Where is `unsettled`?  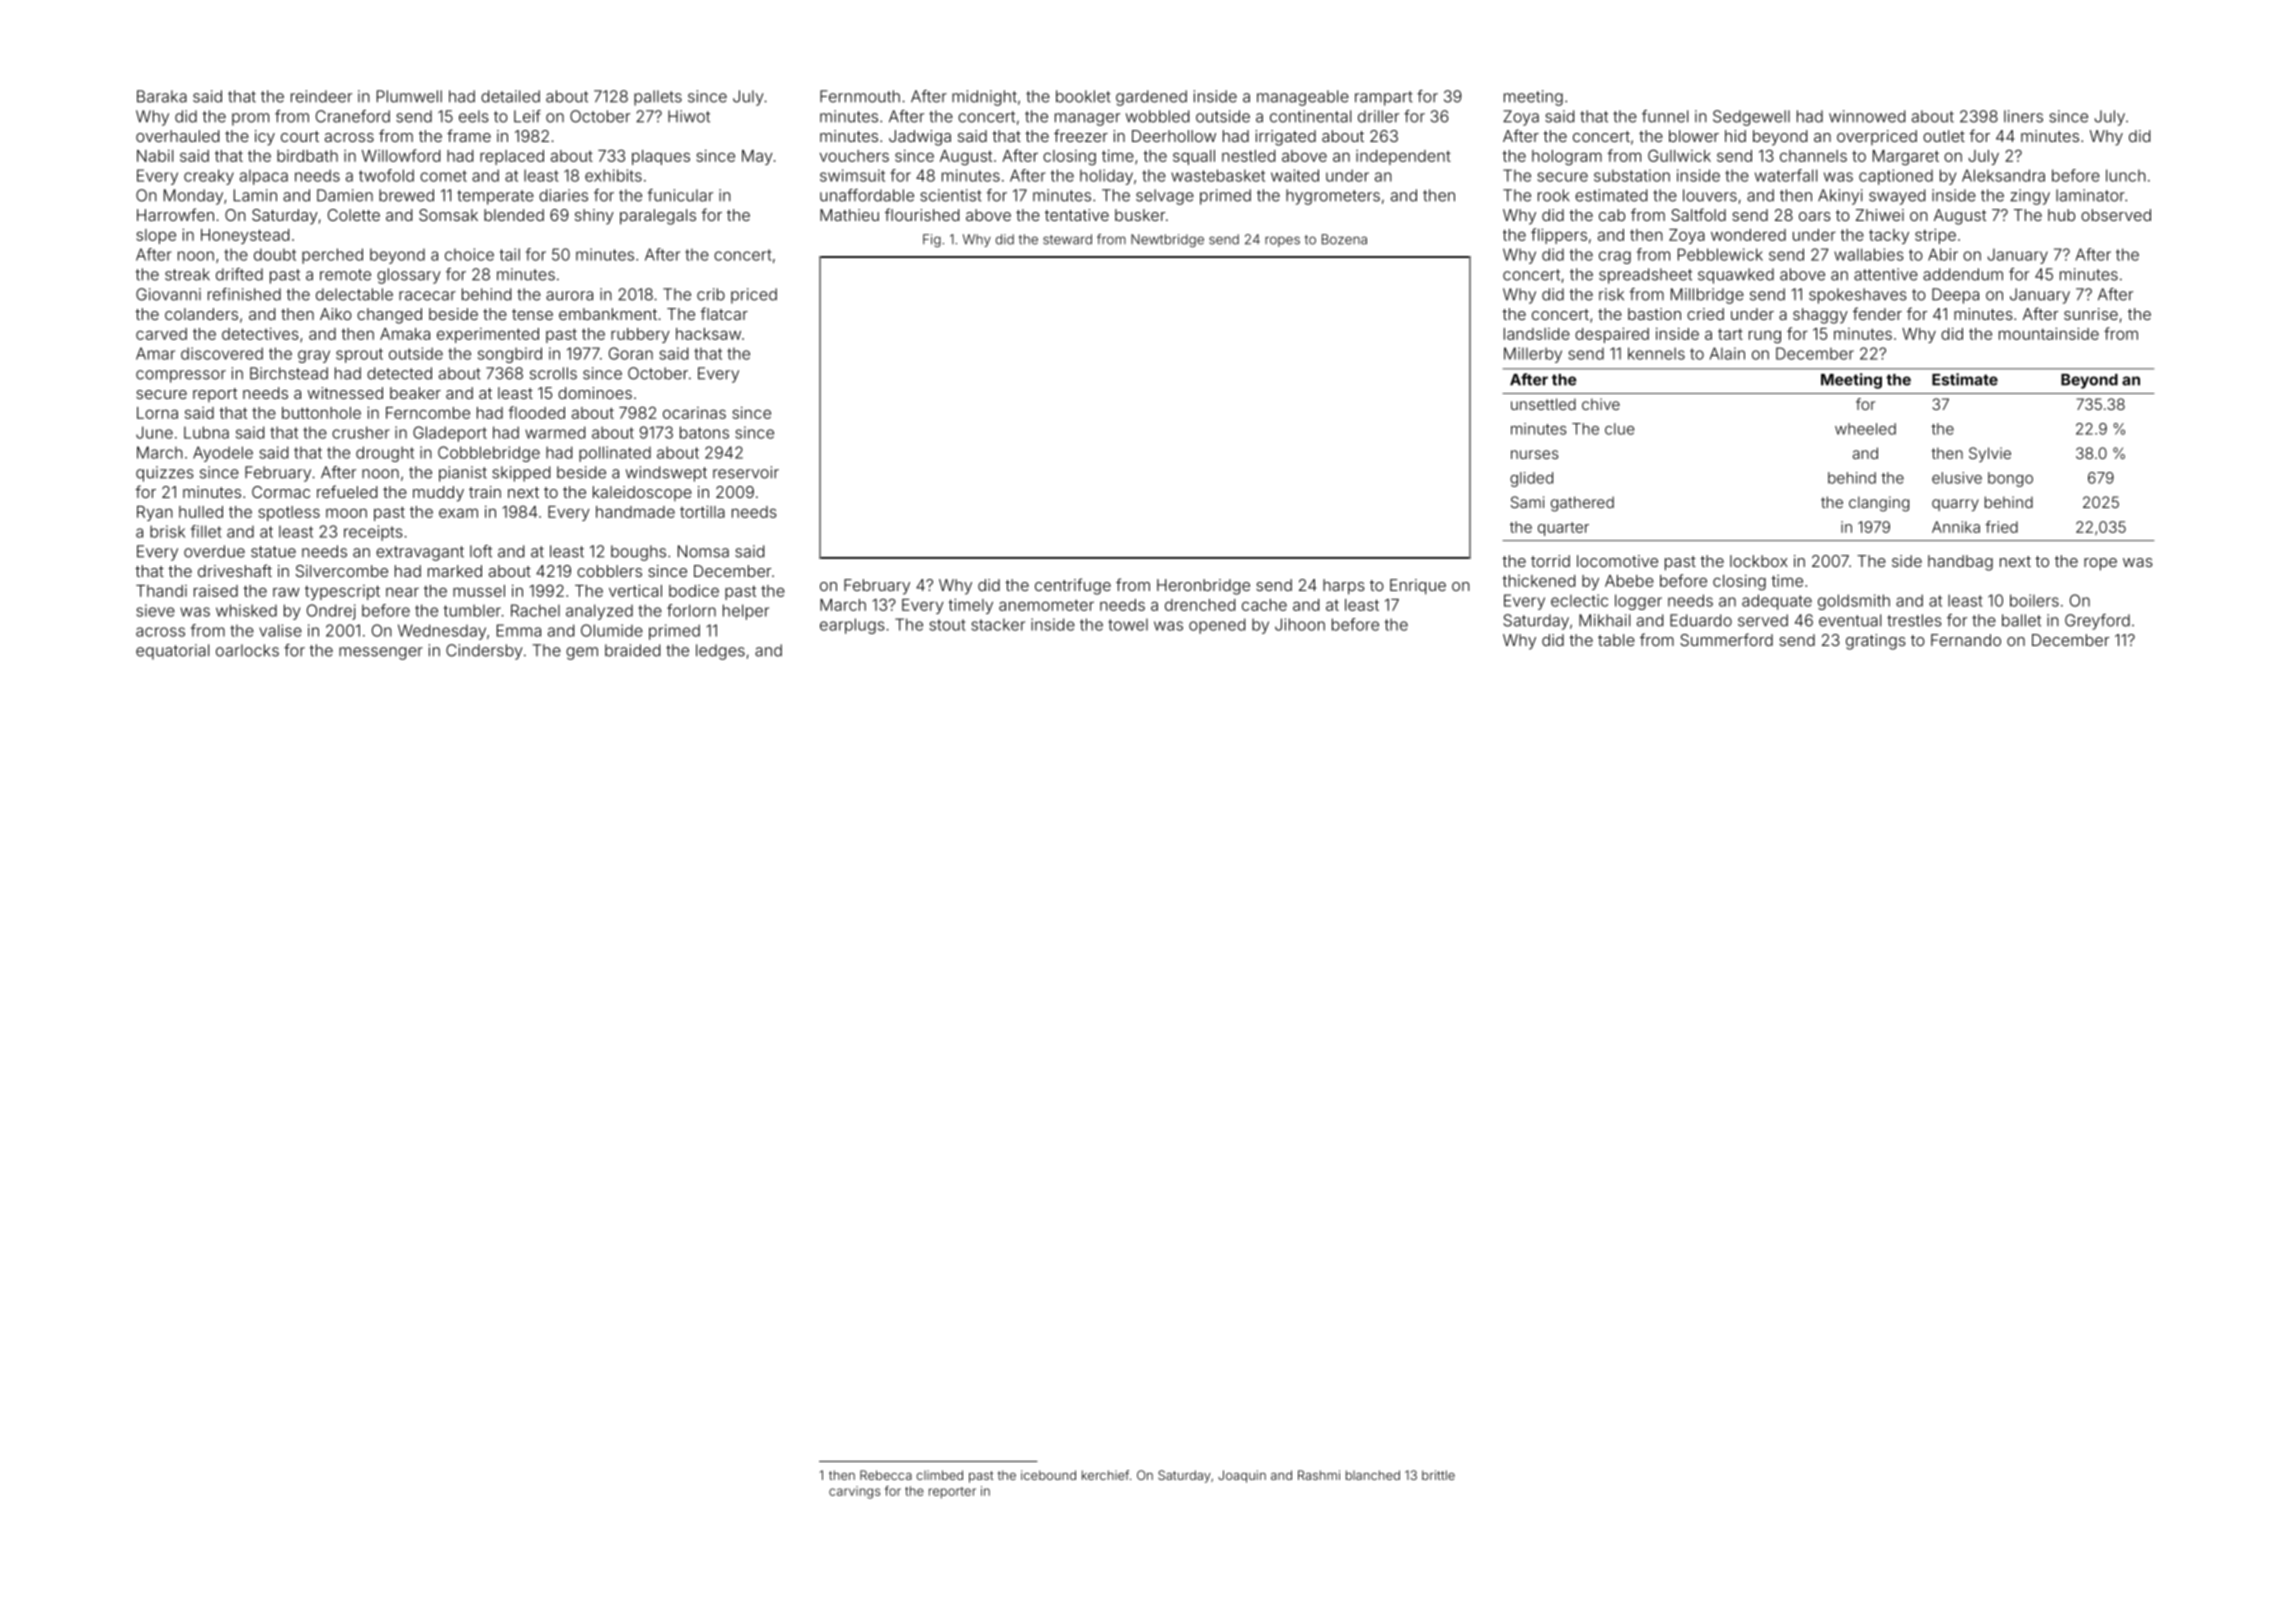
unsettled is located at coordinates (1543, 404).
